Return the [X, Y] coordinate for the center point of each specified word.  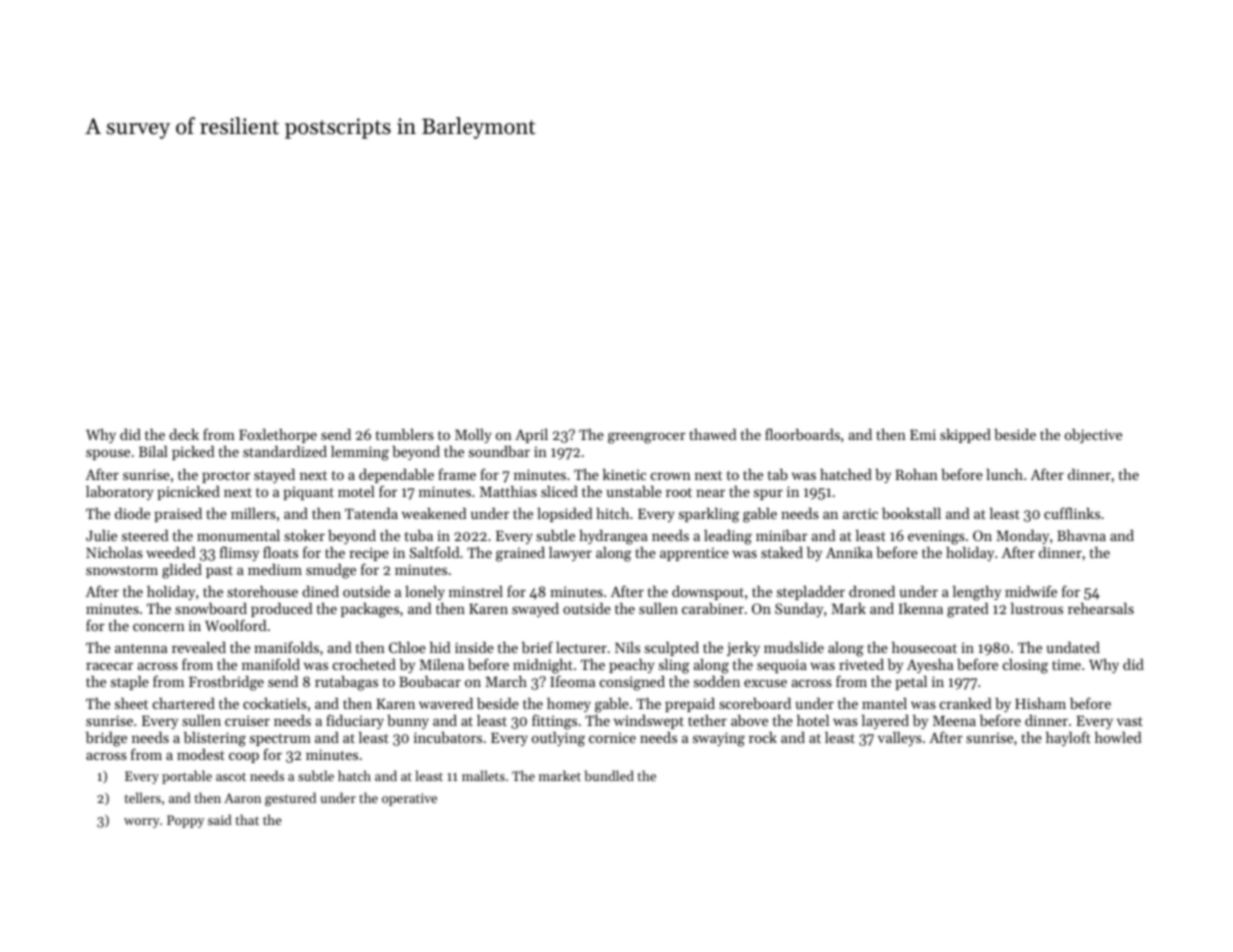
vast [1130, 721]
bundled [609, 775]
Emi [923, 434]
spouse [108, 454]
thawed [713, 434]
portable [187, 777]
